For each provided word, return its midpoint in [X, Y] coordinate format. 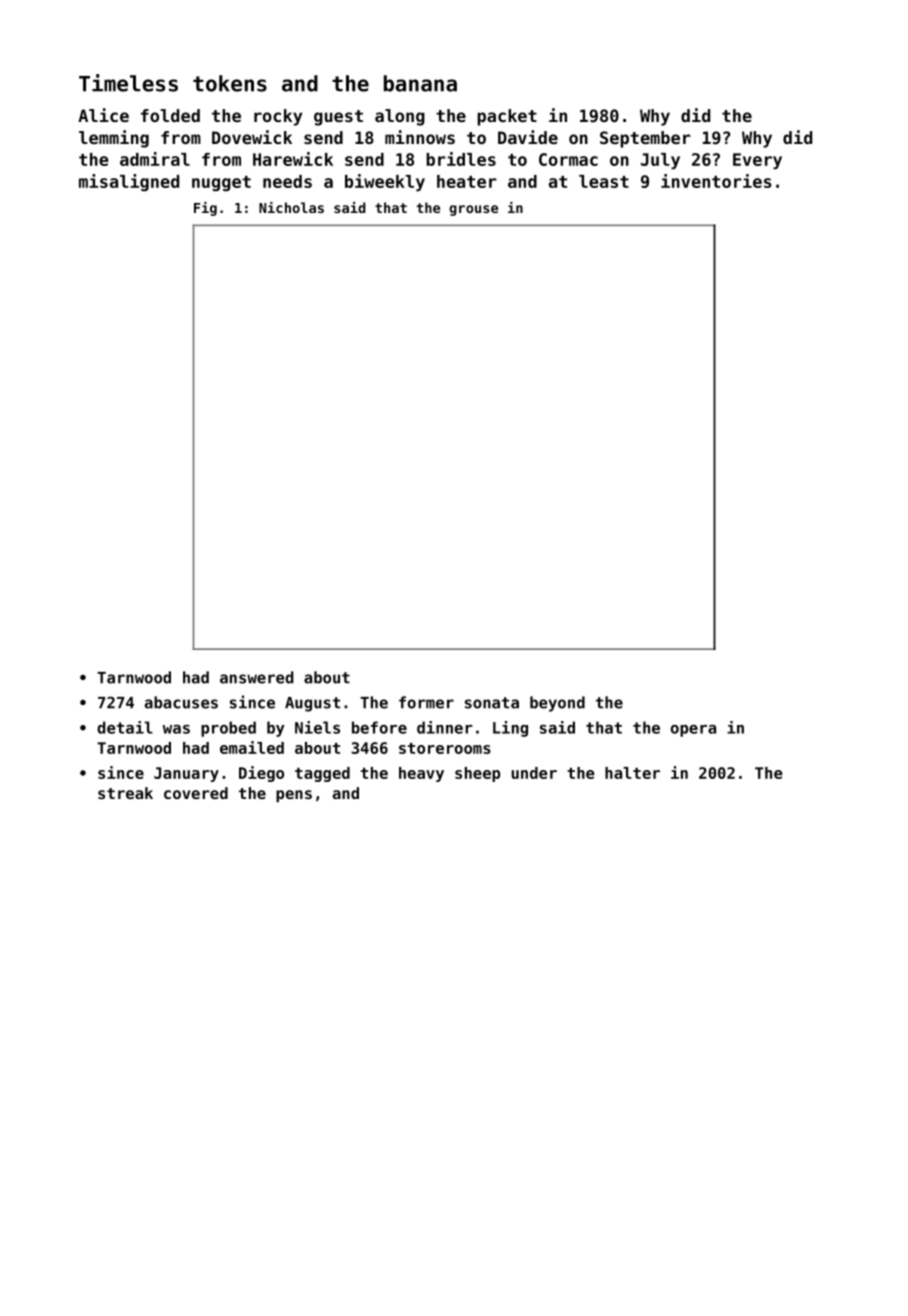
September [645, 139]
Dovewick [252, 137]
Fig [205, 209]
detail [125, 727]
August [312, 704]
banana [420, 83]
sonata [492, 703]
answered [257, 677]
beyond [557, 704]
